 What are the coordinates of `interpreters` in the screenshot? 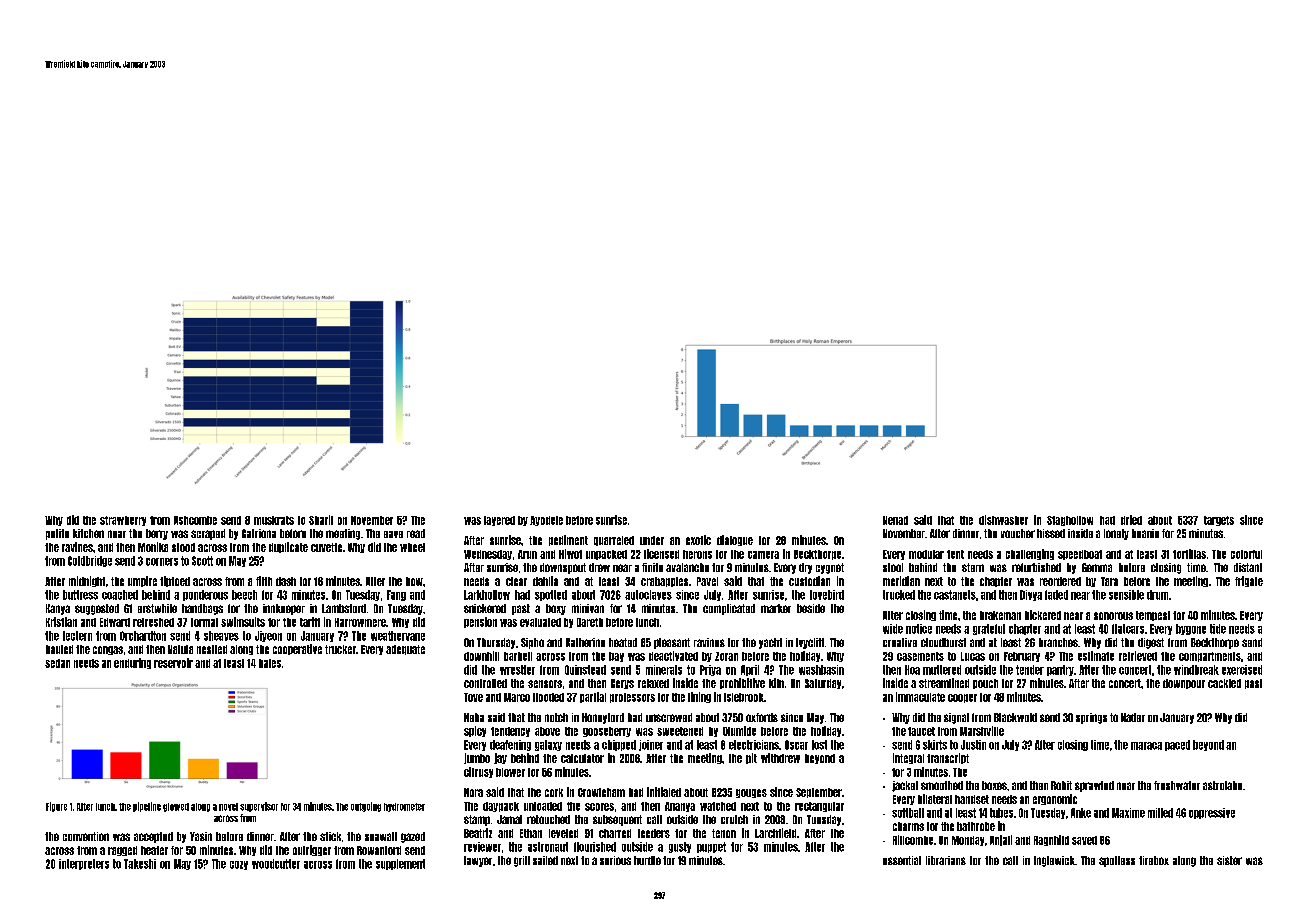 It's located at (84, 864).
